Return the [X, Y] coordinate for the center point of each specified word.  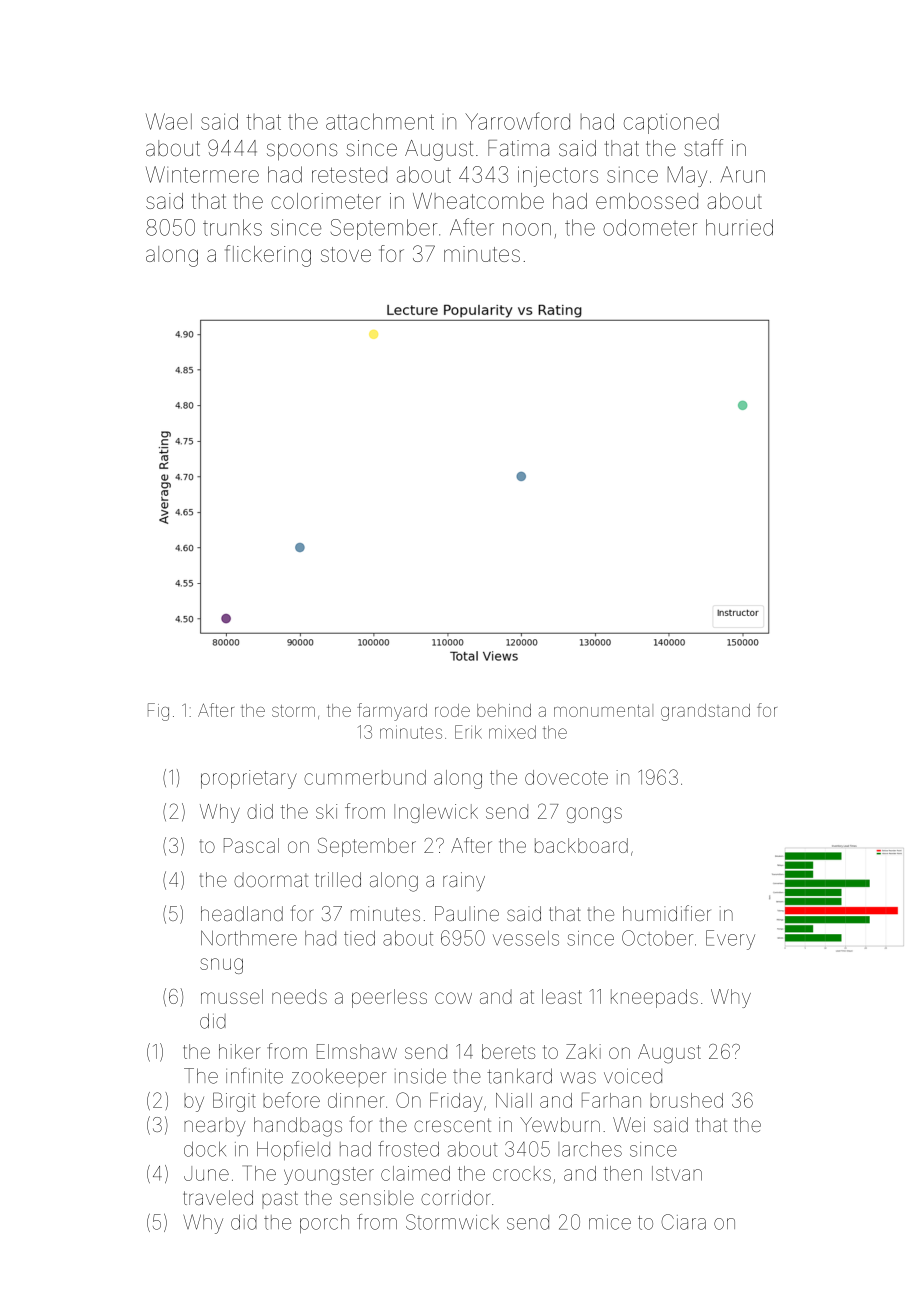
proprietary [249, 779]
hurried [739, 227]
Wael [169, 121]
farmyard [392, 712]
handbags [298, 1127]
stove [346, 254]
